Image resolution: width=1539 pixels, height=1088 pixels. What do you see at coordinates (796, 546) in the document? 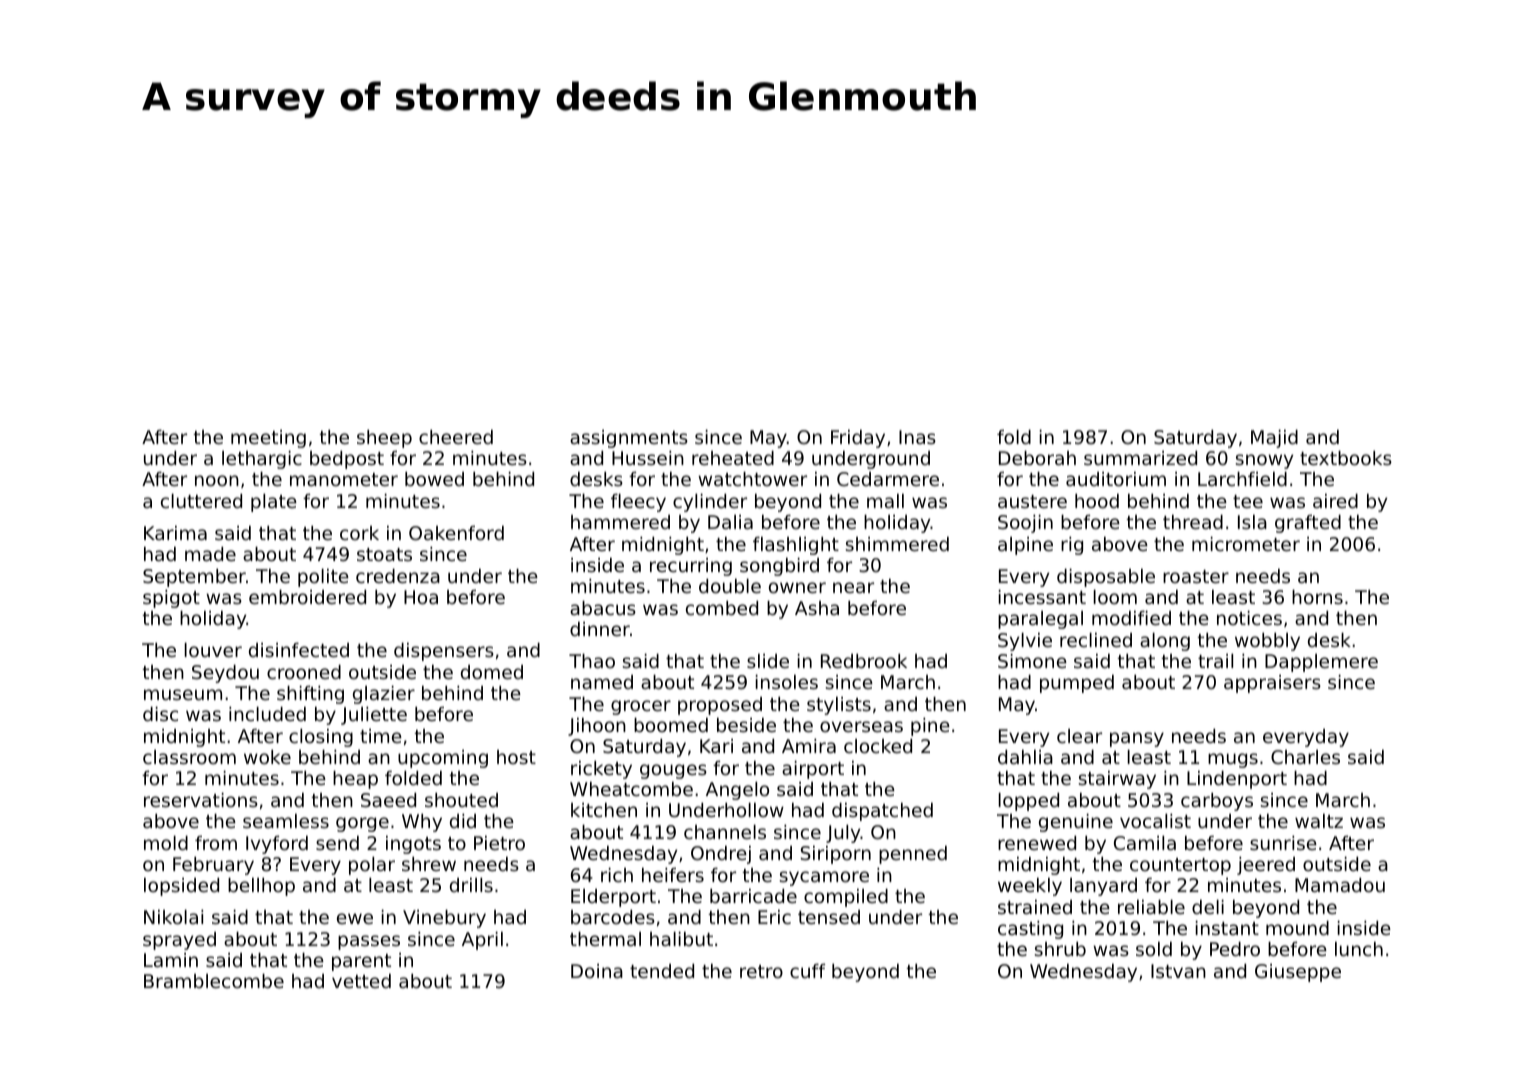
I see `flashlight` at bounding box center [796, 546].
